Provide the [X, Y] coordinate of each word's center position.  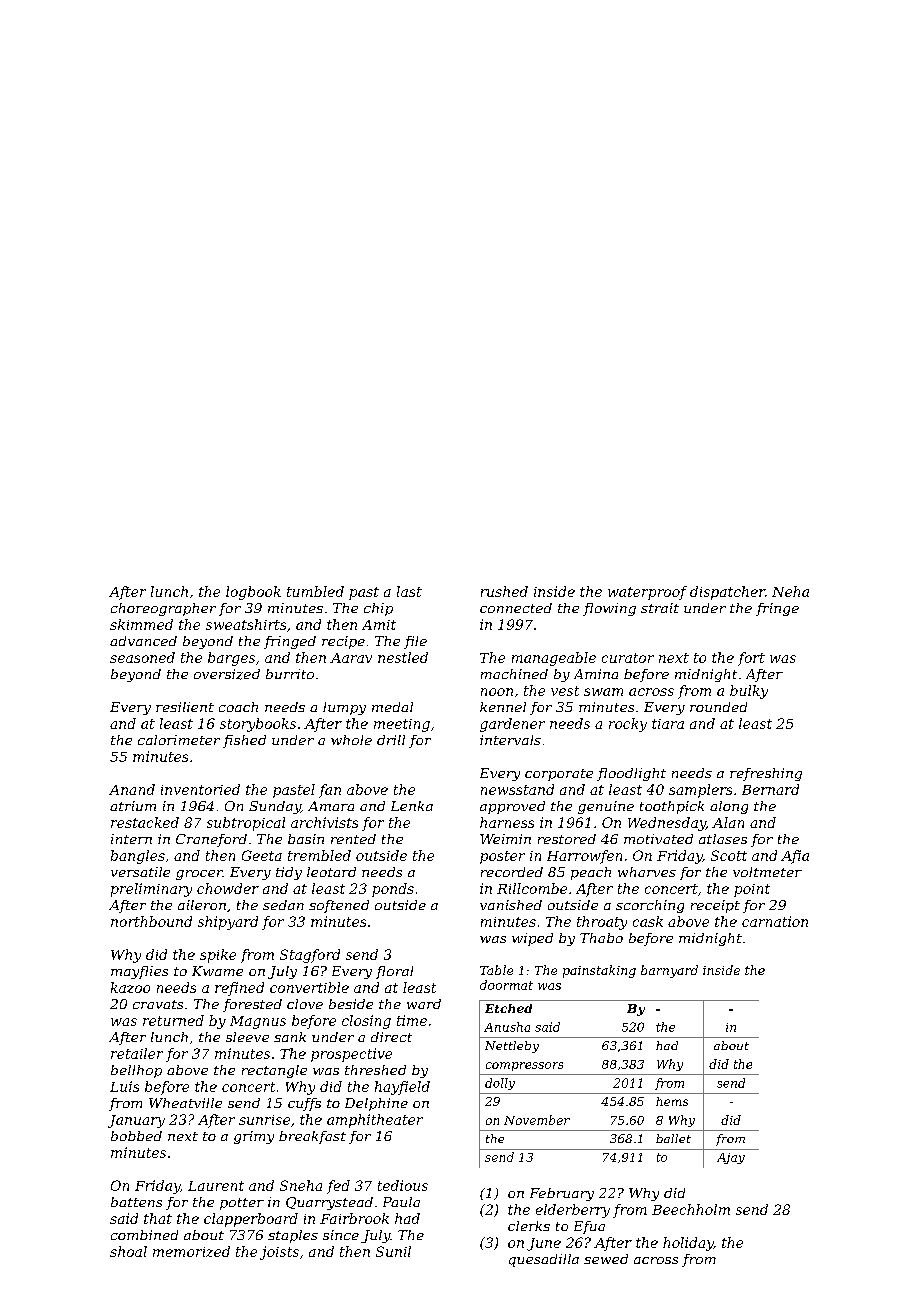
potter [242, 1204]
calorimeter [179, 740]
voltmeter [767, 872]
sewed [606, 1259]
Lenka [412, 806]
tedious [403, 1185]
